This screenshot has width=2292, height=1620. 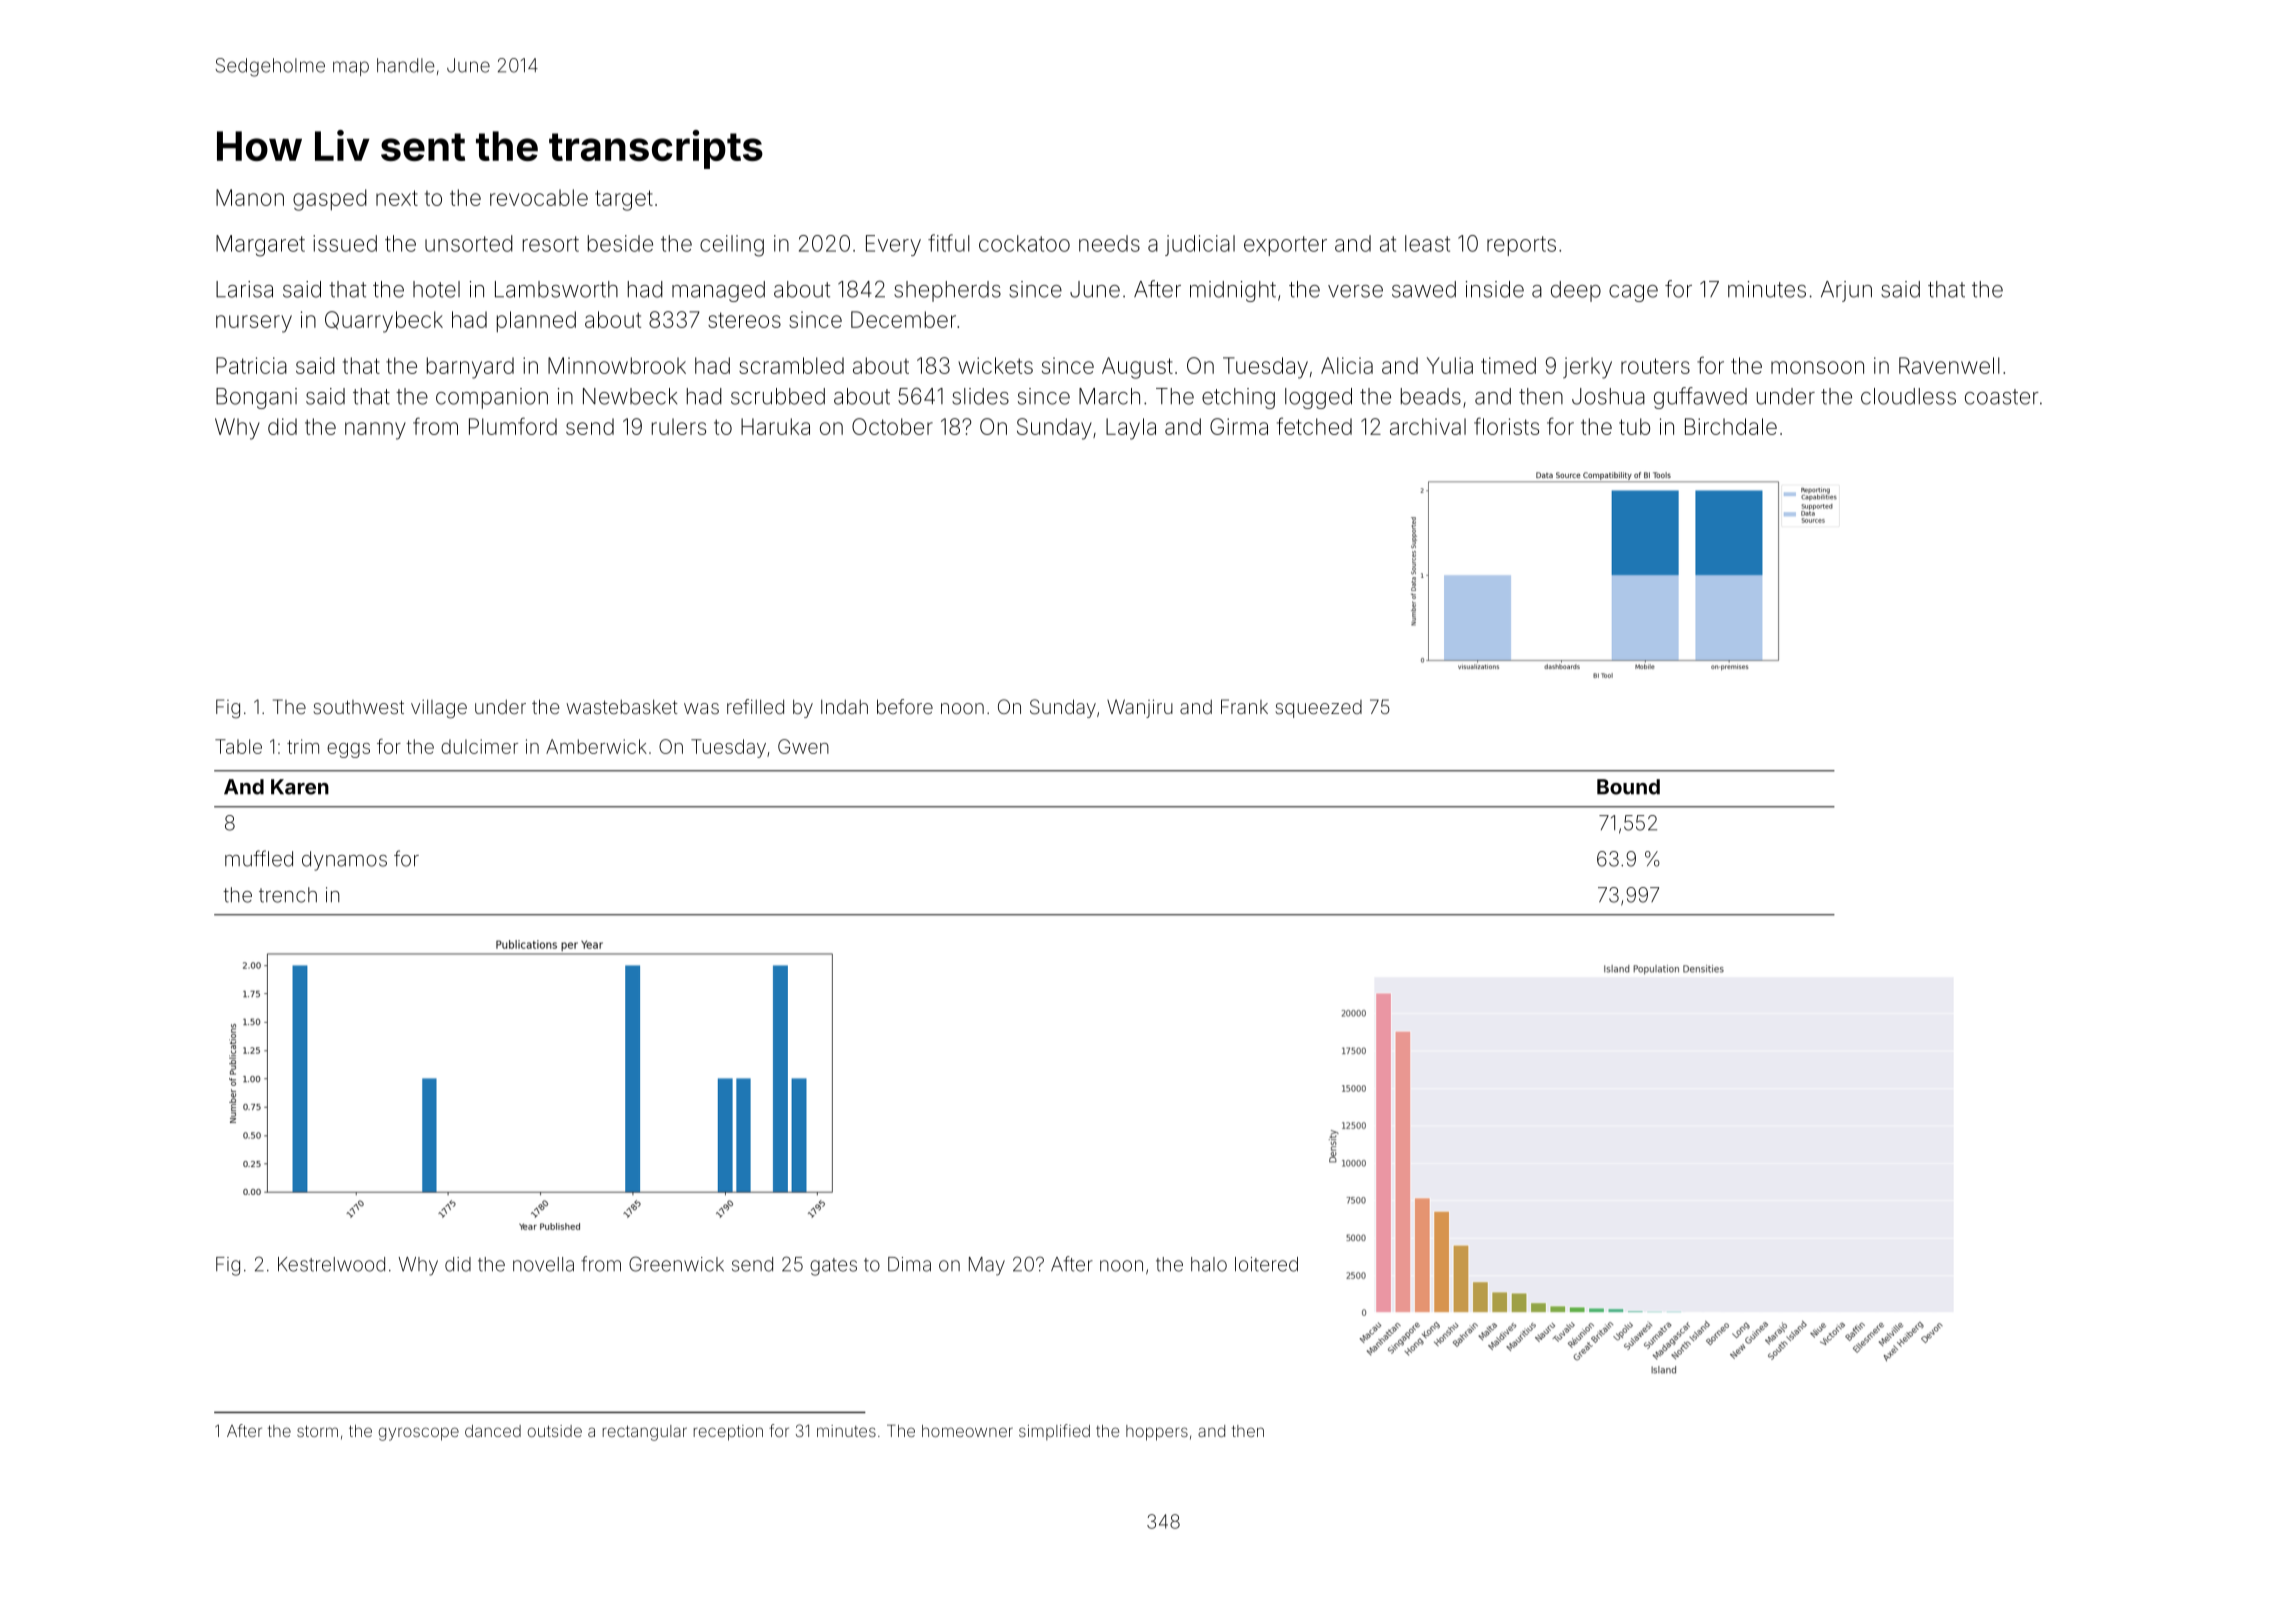 What do you see at coordinates (624, 200) in the screenshot?
I see `target` at bounding box center [624, 200].
